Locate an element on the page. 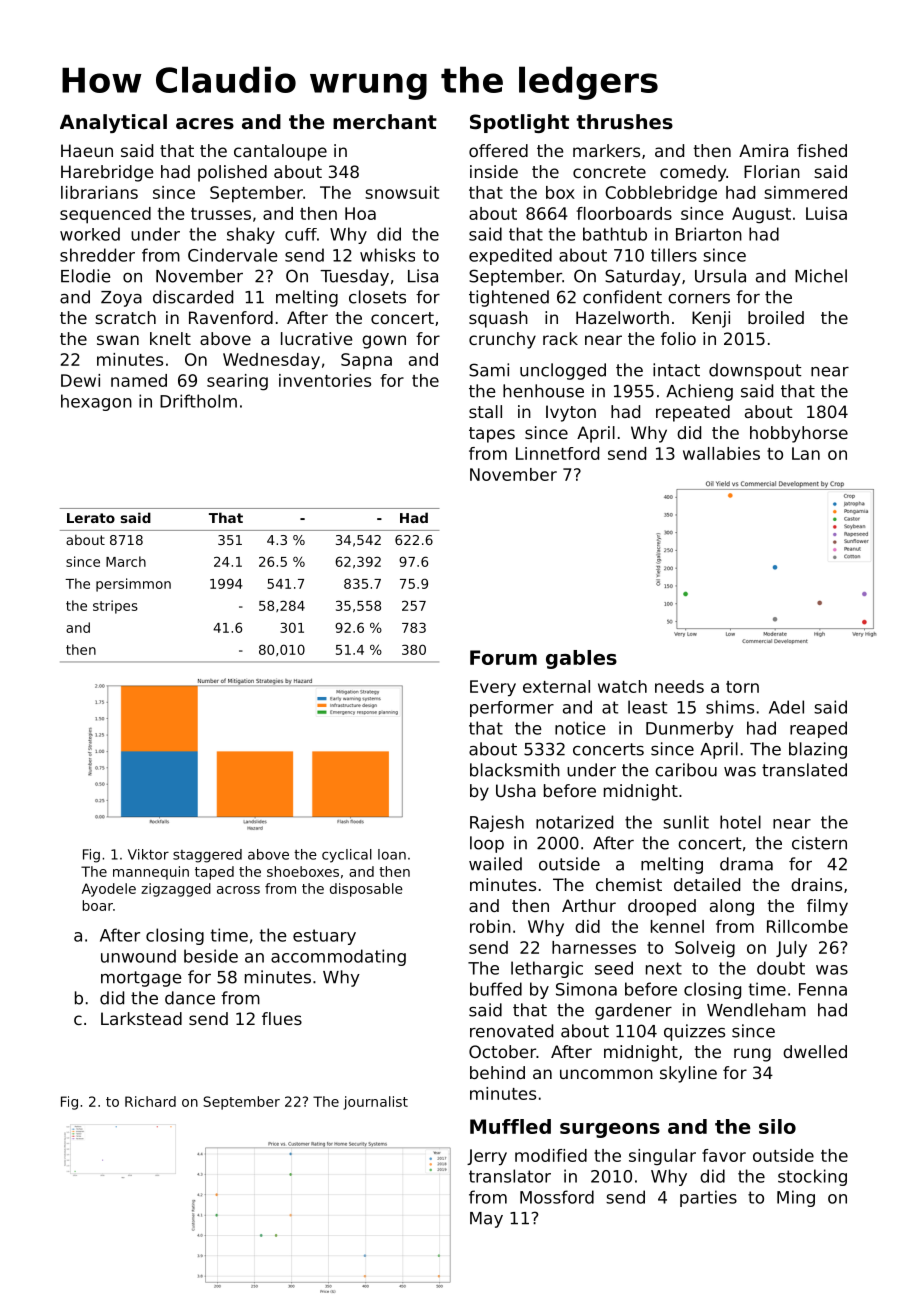  Viktor is located at coordinates (148, 854).
